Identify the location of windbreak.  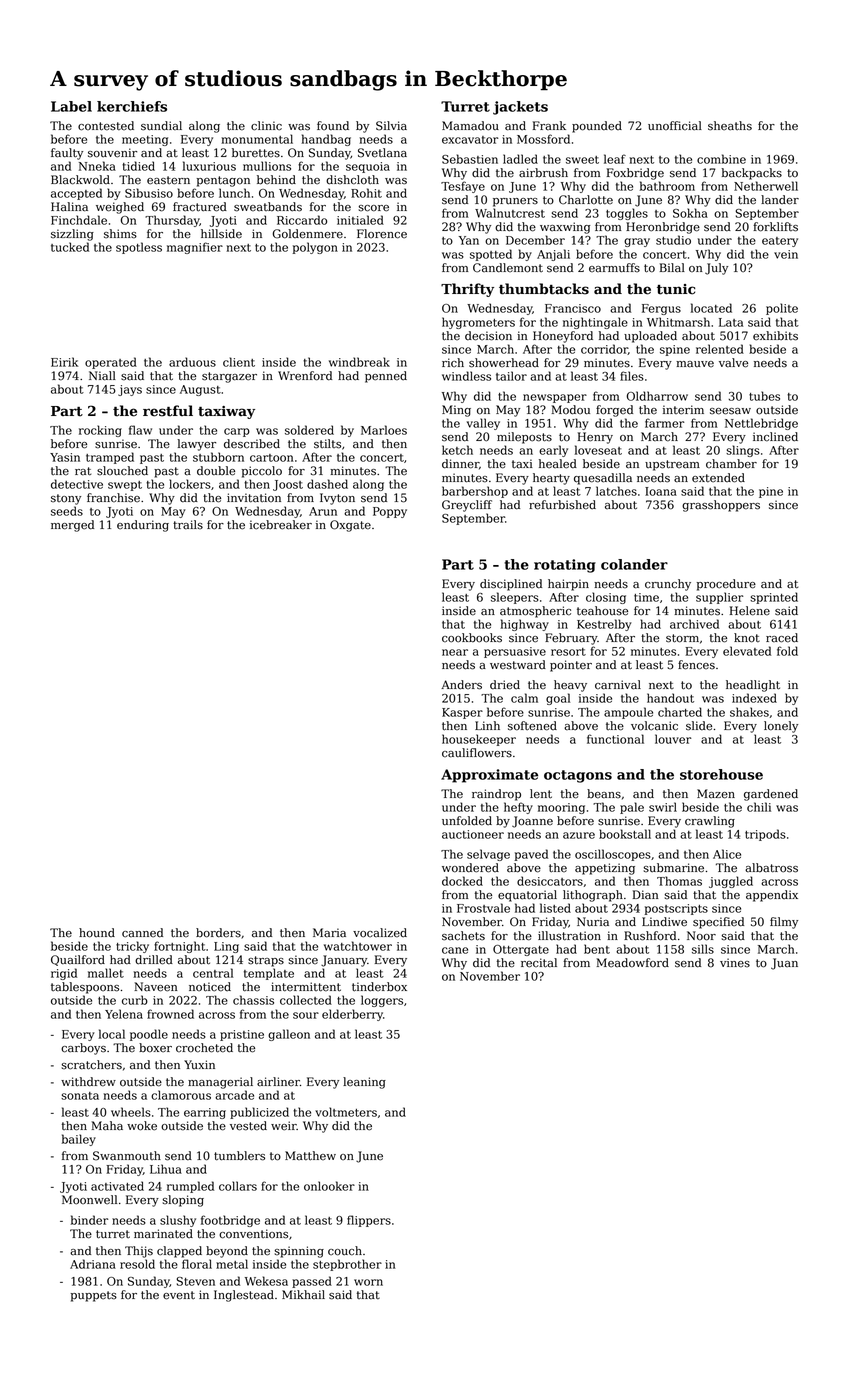
(359, 362).
